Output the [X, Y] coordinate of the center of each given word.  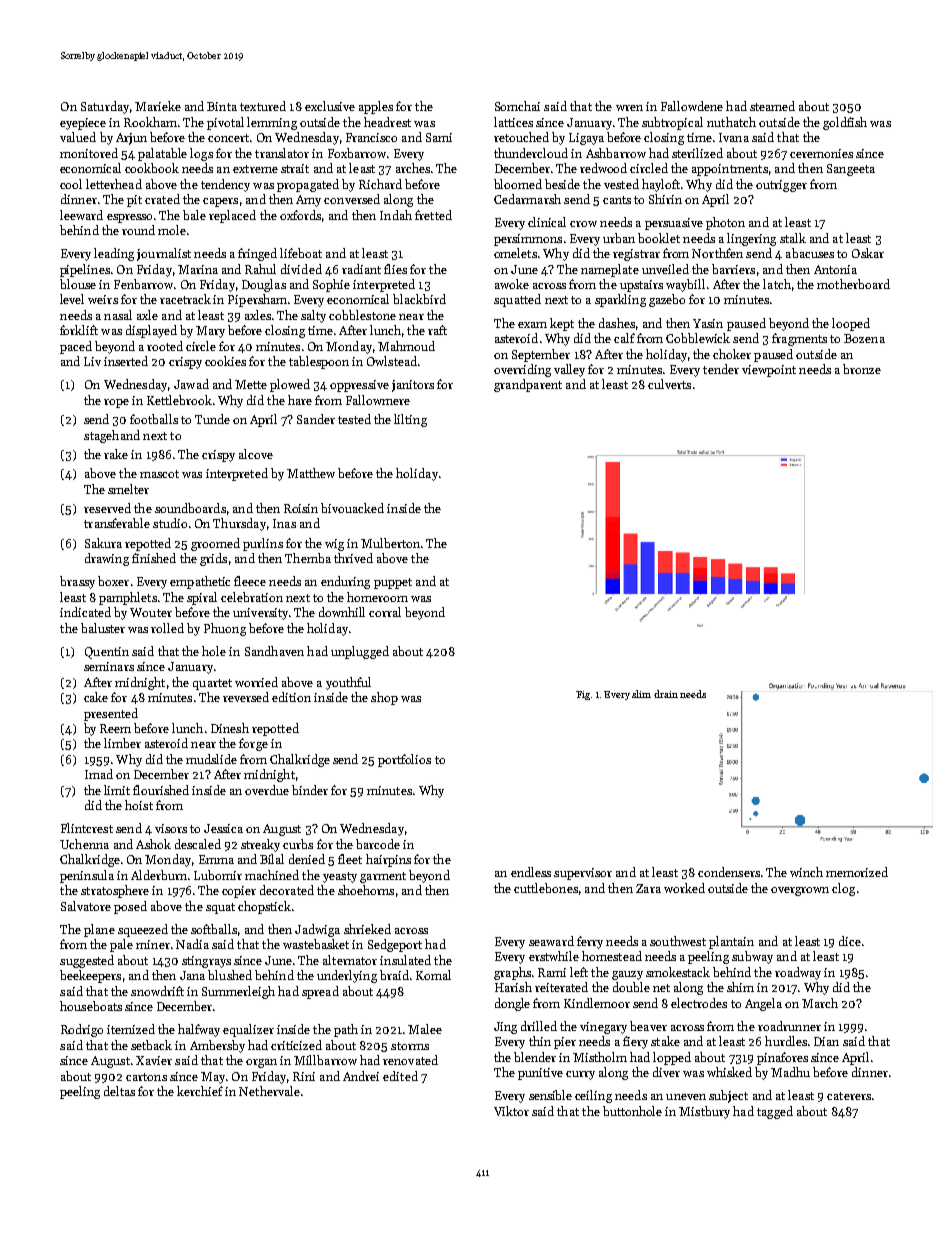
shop [384, 698]
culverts [669, 384]
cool [71, 184]
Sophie [331, 285]
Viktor [511, 1111]
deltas [119, 1091]
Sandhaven [274, 651]
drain [666, 694]
